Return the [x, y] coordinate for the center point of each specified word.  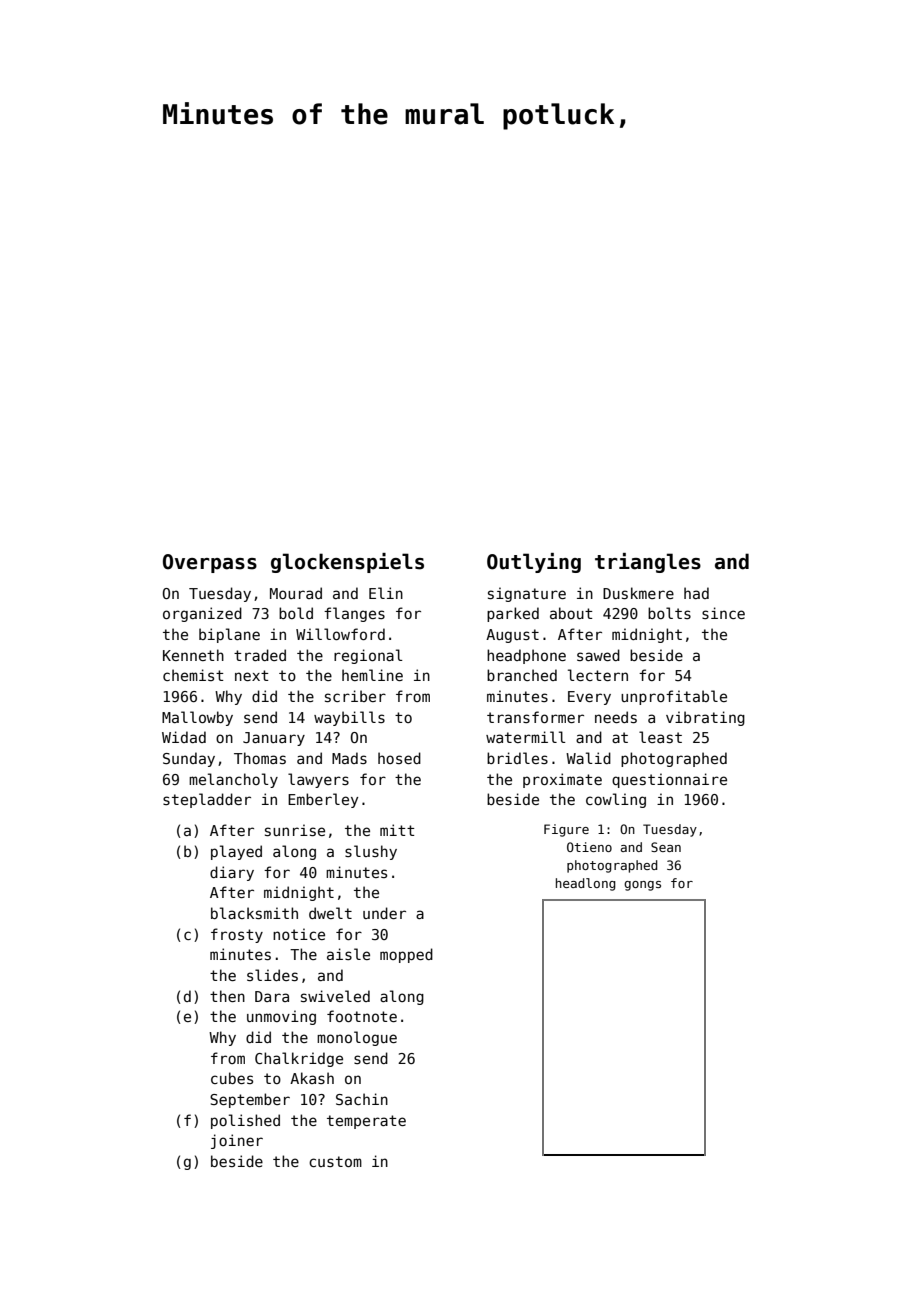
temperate [366, 1122]
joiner [237, 1141]
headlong [586, 884]
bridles [517, 758]
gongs [642, 886]
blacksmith [254, 913]
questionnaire [669, 780]
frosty [237, 935]
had [696, 593]
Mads [349, 758]
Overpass [210, 563]
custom [335, 1161]
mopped [406, 955]
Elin [386, 593]
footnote [362, 1016]
